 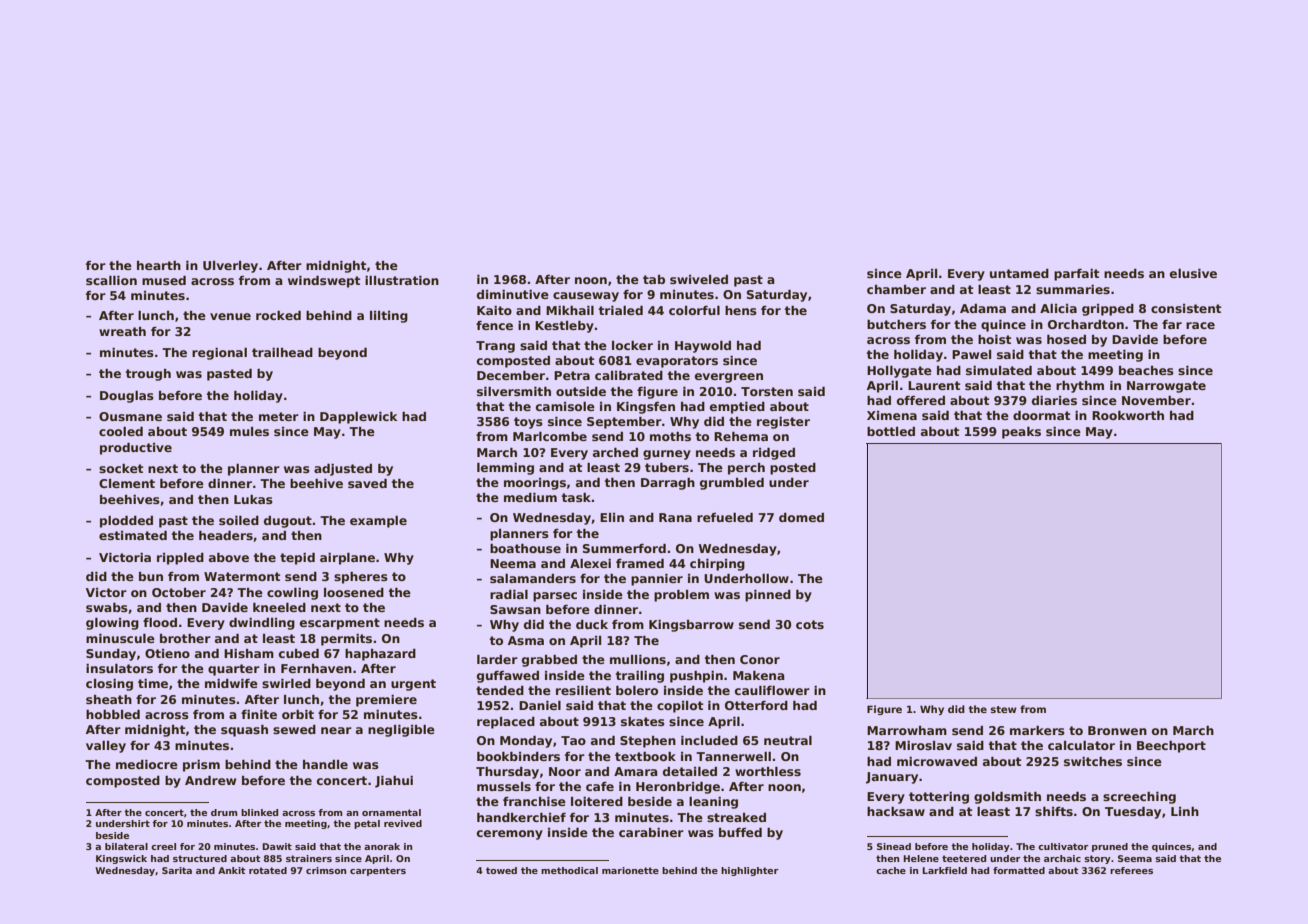 What do you see at coordinates (632, 345) in the screenshot?
I see `locker` at bounding box center [632, 345].
